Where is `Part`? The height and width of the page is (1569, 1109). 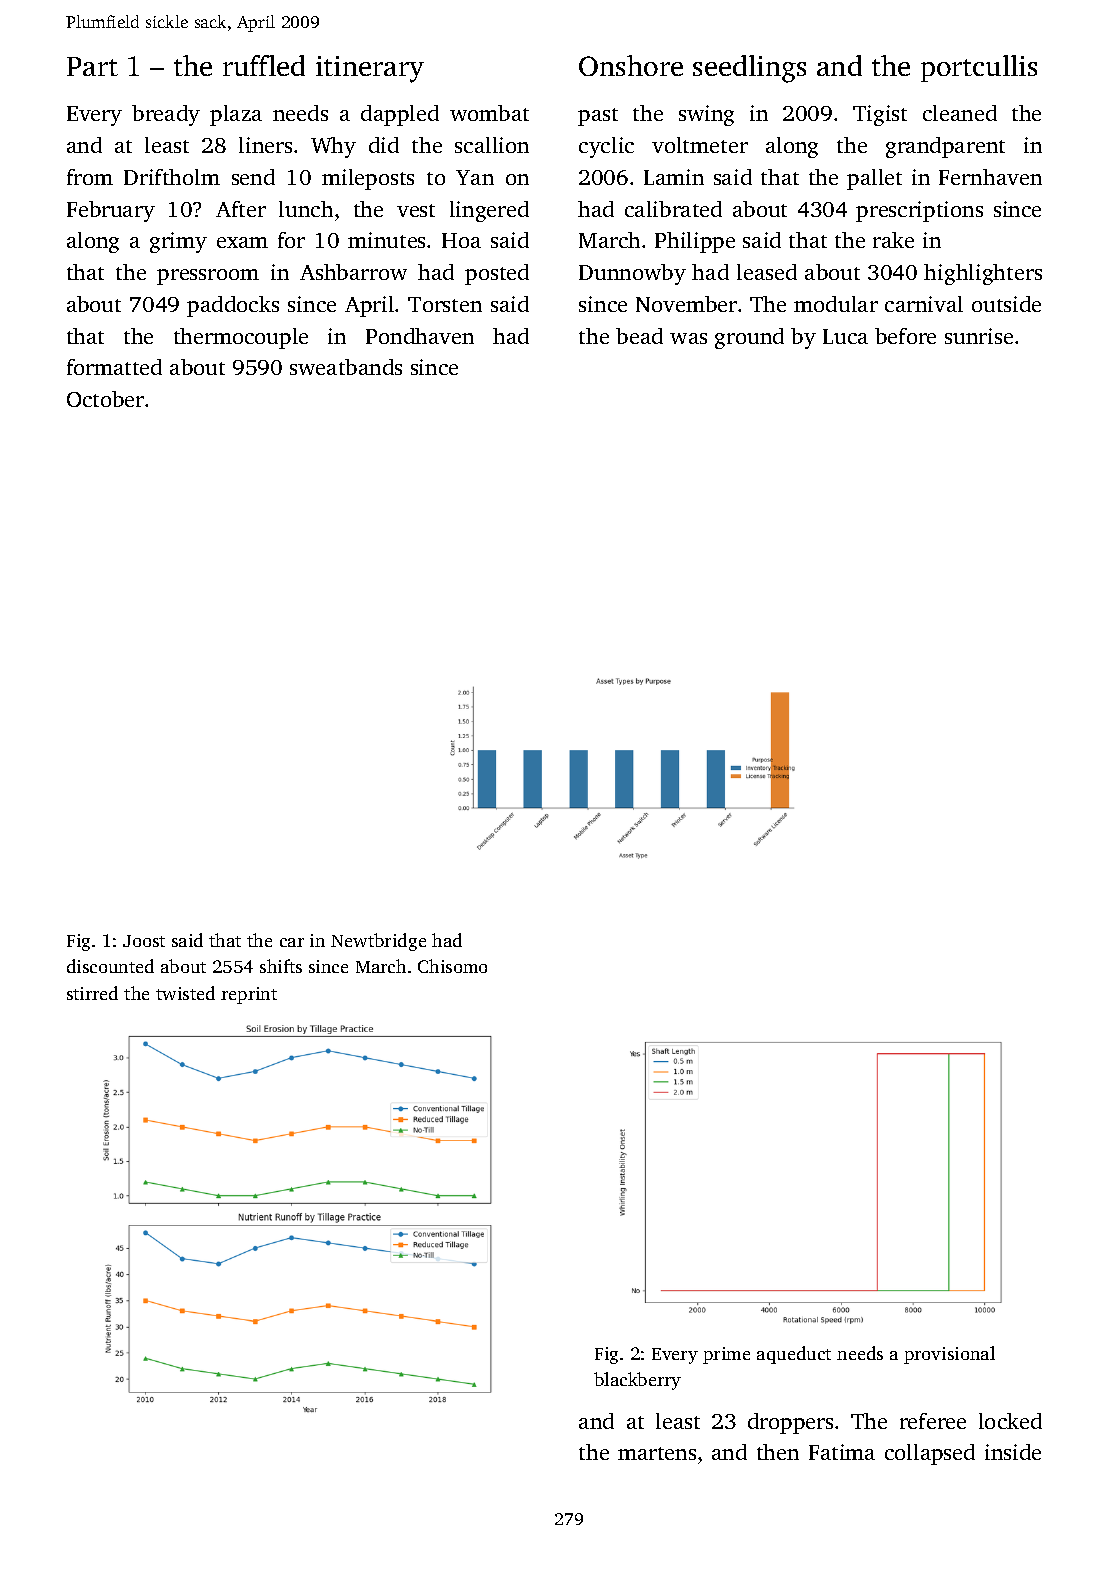
Part is located at coordinates (92, 66).
